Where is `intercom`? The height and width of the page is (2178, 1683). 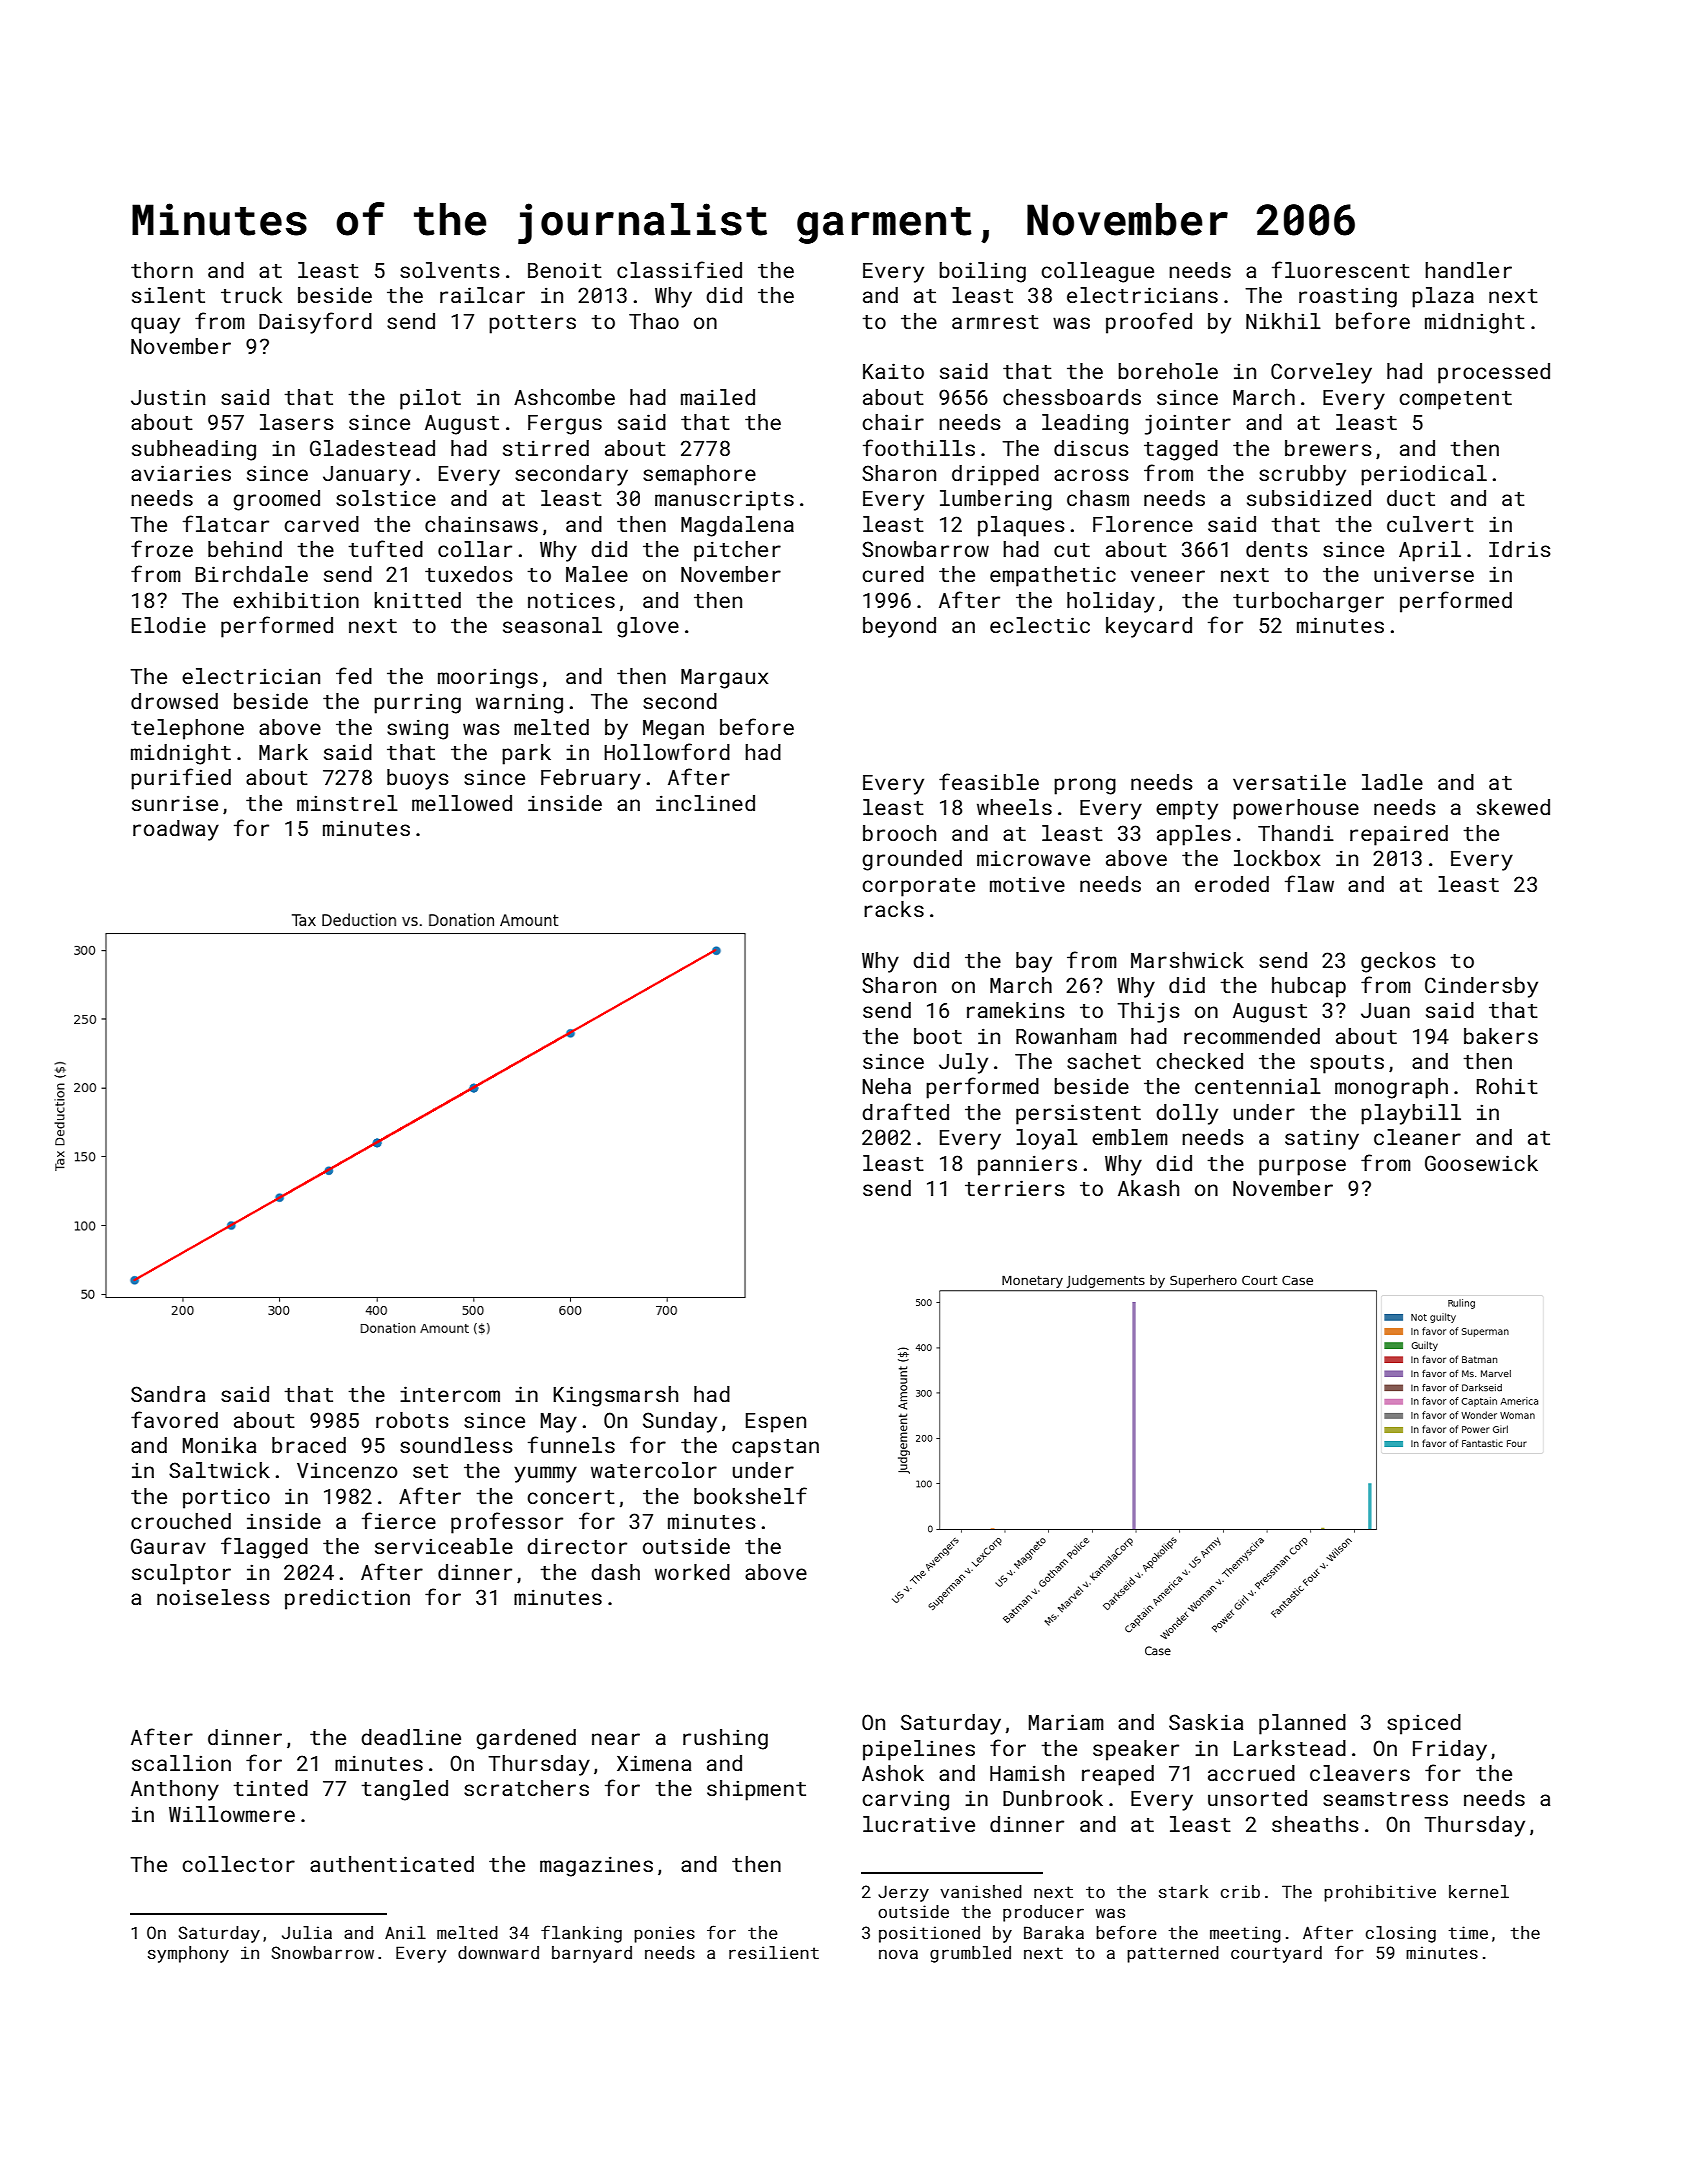
intercom is located at coordinates (450, 1394).
